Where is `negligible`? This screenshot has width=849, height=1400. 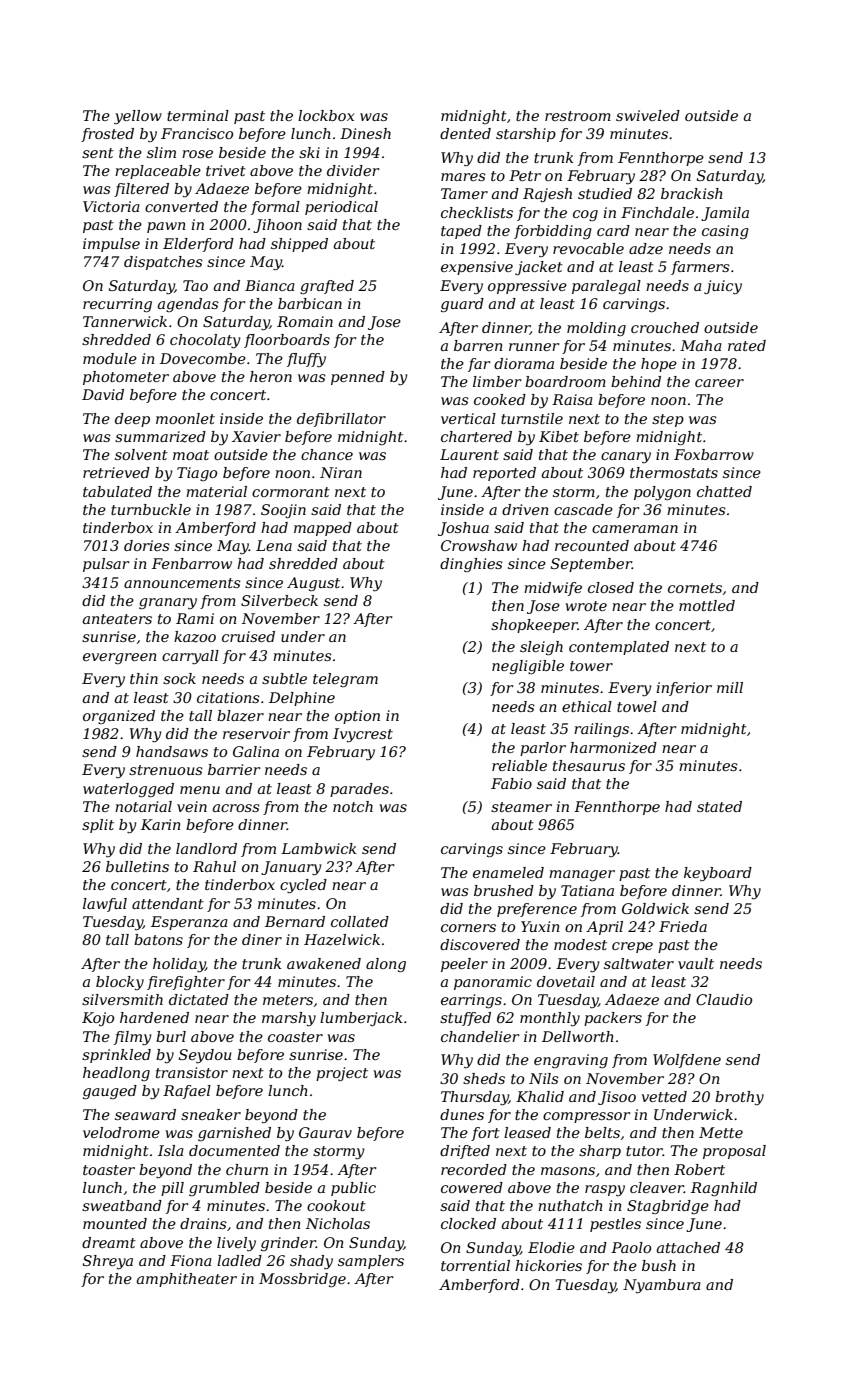
negligible is located at coordinates (528, 667).
